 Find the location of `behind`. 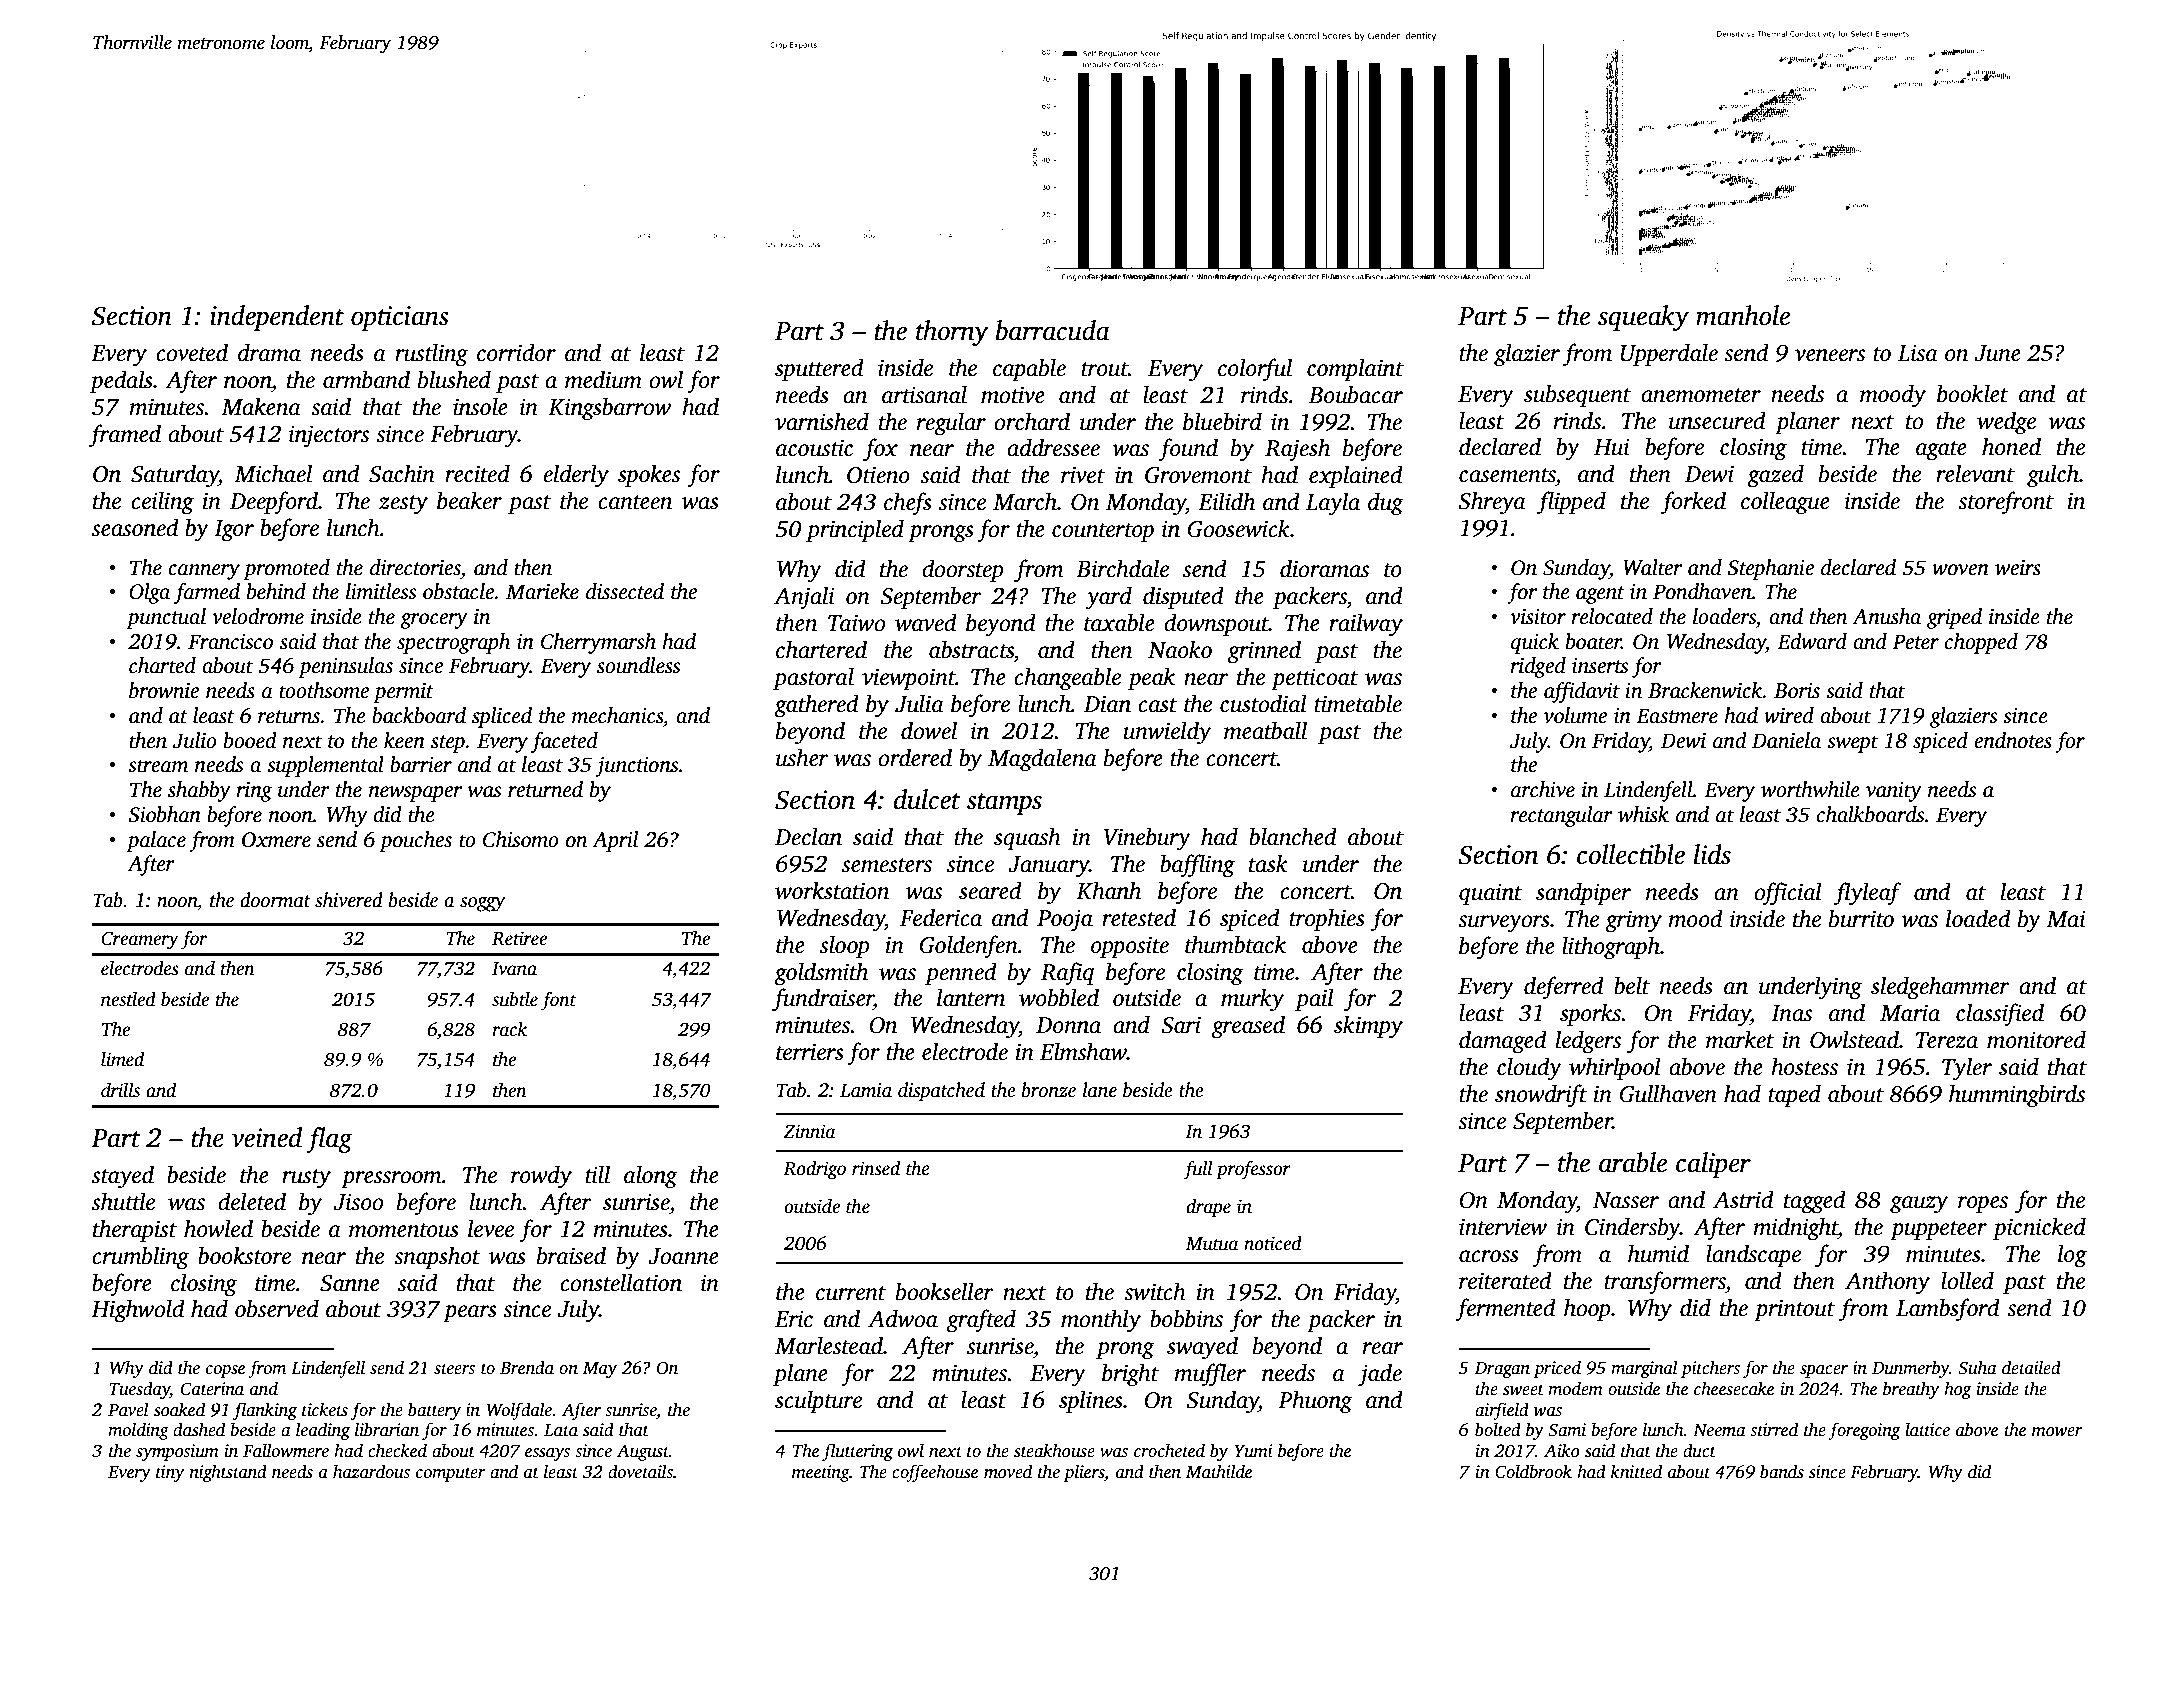

behind is located at coordinates (276, 591).
